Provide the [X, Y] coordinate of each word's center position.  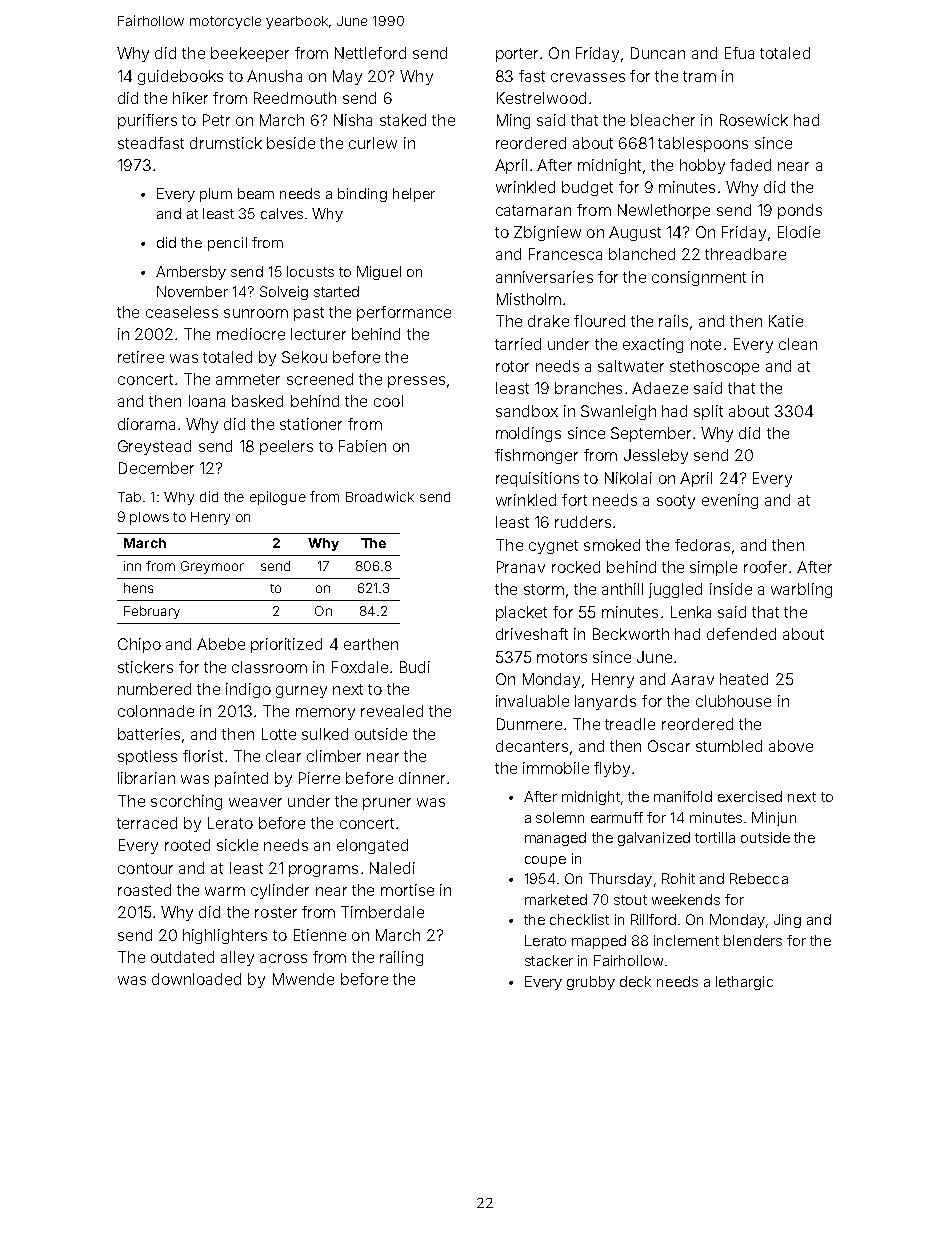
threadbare [745, 254]
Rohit [678, 878]
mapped [599, 942]
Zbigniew [547, 233]
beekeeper [250, 54]
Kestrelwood [541, 98]
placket [521, 613]
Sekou [304, 357]
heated [744, 679]
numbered [154, 689]
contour [145, 868]
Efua [739, 53]
